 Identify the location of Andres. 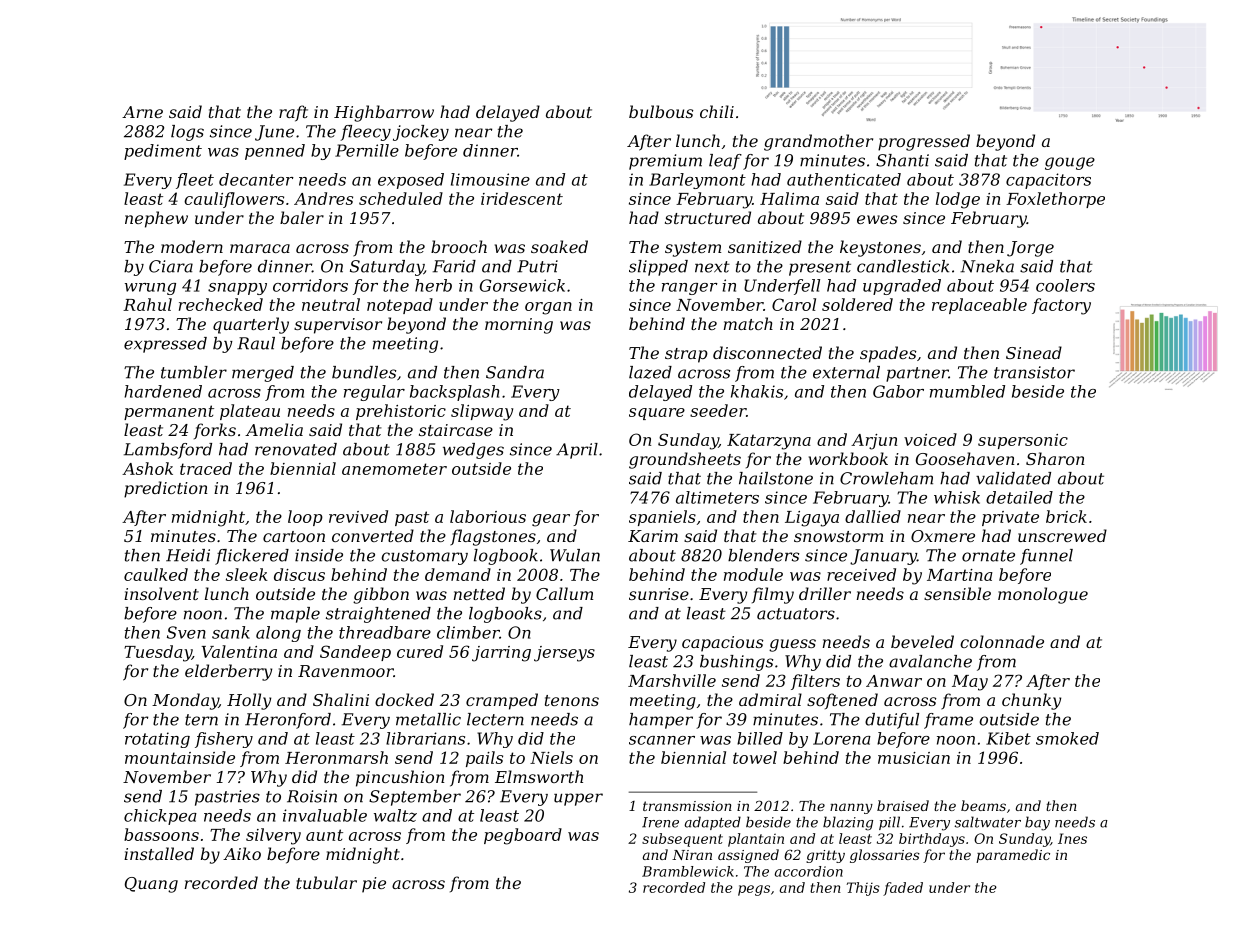
(323, 198).
